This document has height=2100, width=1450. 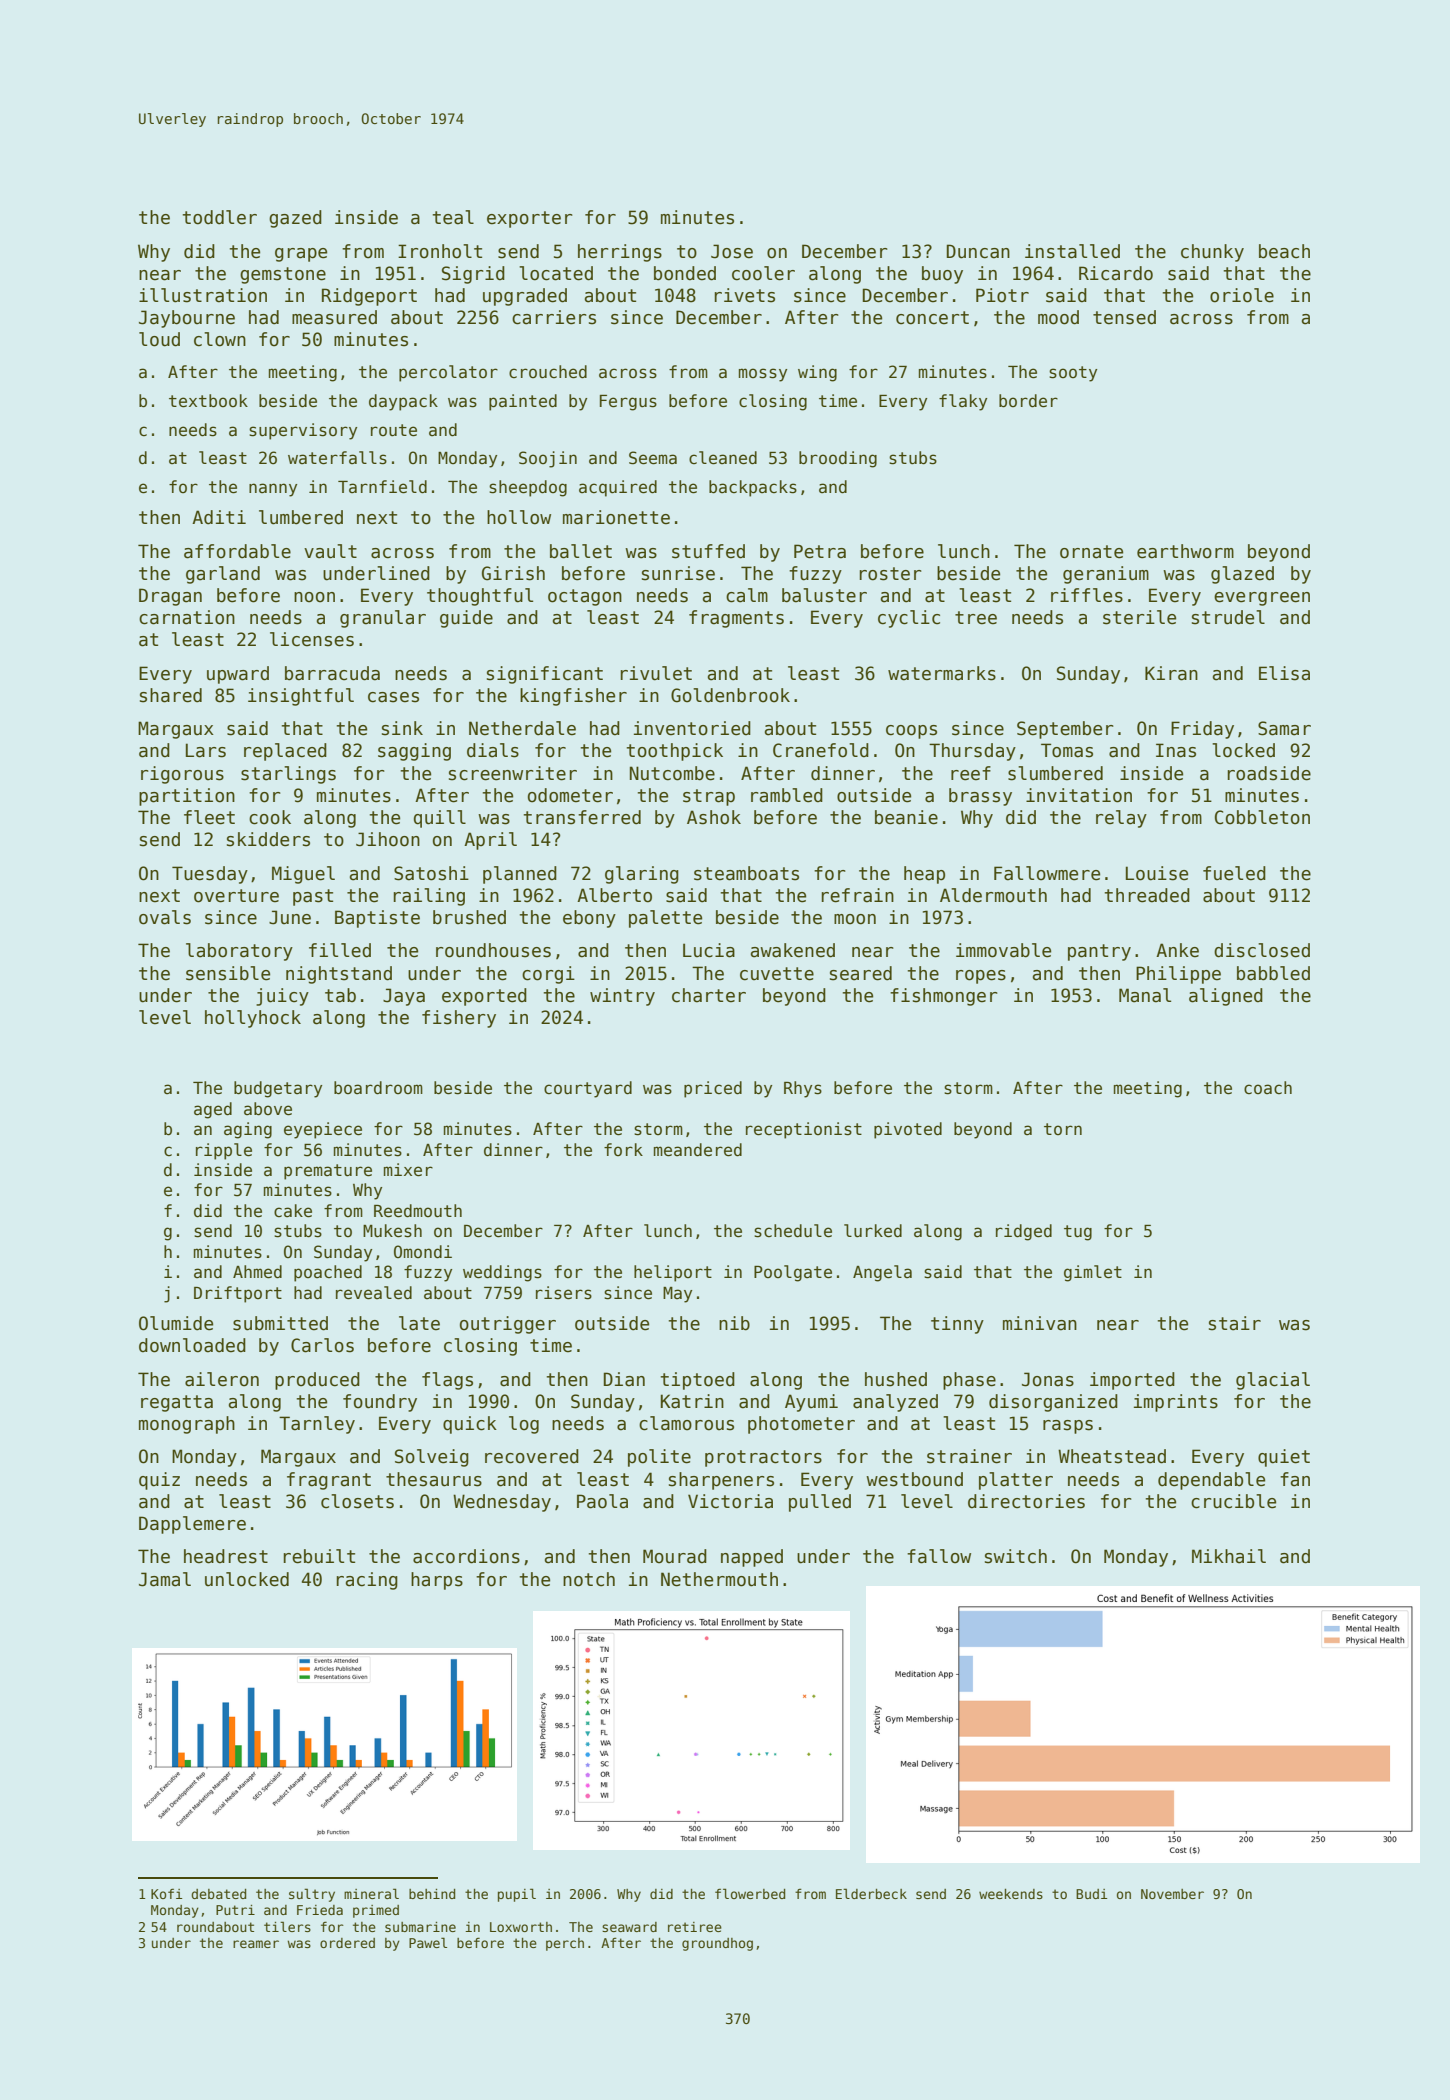 What do you see at coordinates (732, 251) in the document?
I see `Jose` at bounding box center [732, 251].
